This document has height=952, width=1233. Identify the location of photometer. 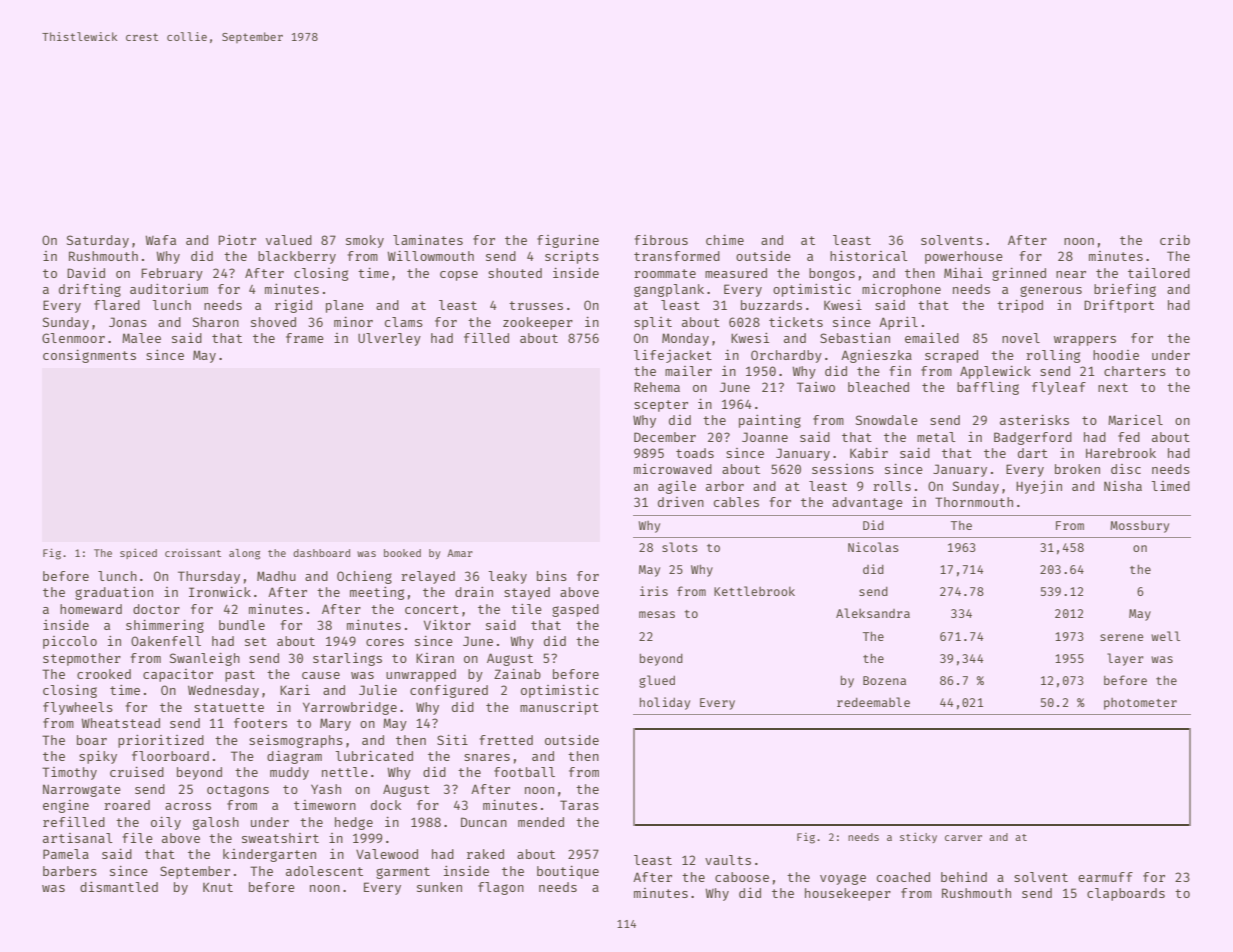
(1140, 704).
